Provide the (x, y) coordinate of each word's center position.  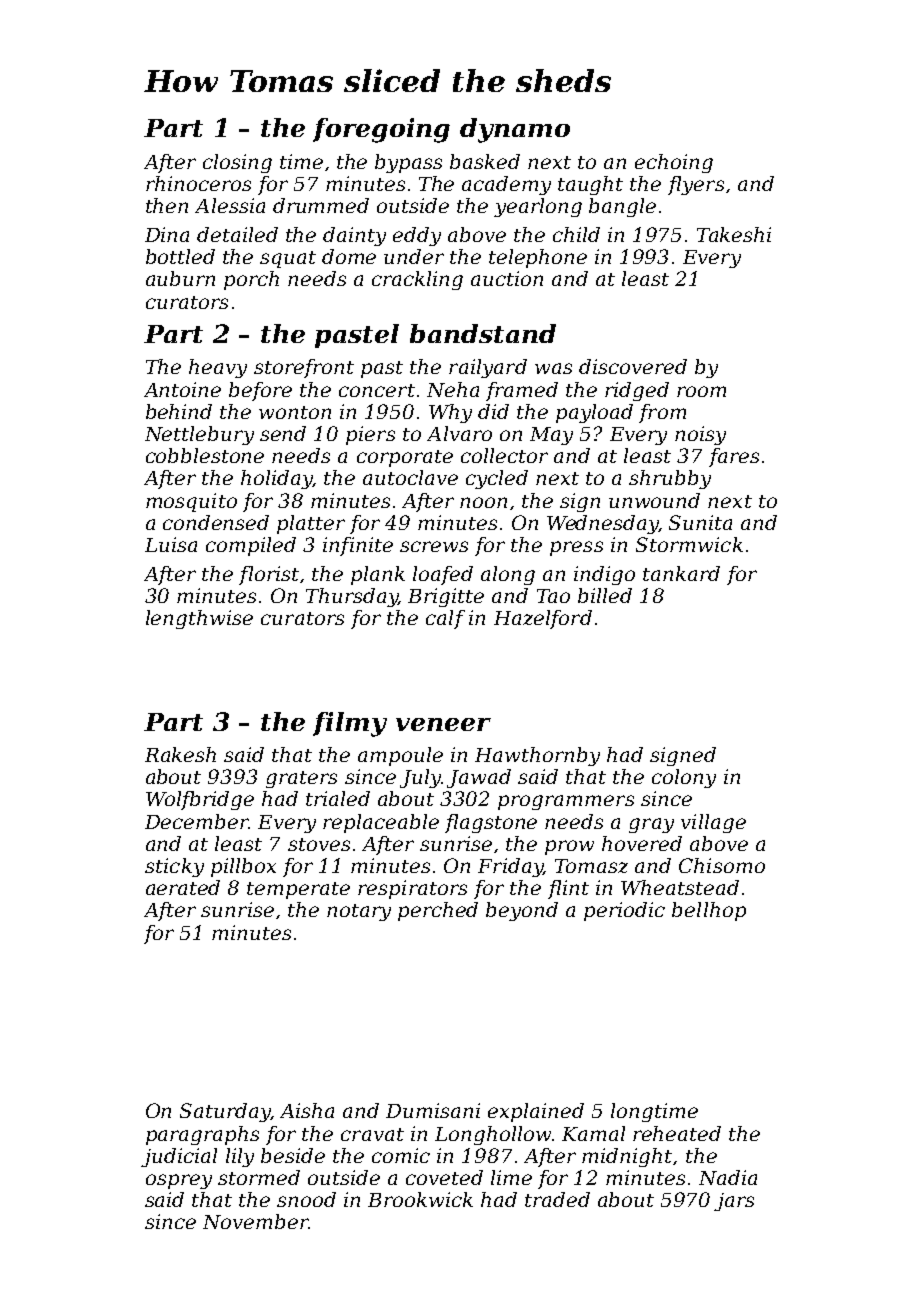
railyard (488, 368)
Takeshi (734, 234)
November (256, 1221)
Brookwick (420, 1199)
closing (237, 163)
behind (179, 411)
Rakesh (180, 754)
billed (605, 595)
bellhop (709, 911)
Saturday (225, 1112)
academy (506, 185)
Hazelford (543, 619)
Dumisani (433, 1110)
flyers (696, 185)
